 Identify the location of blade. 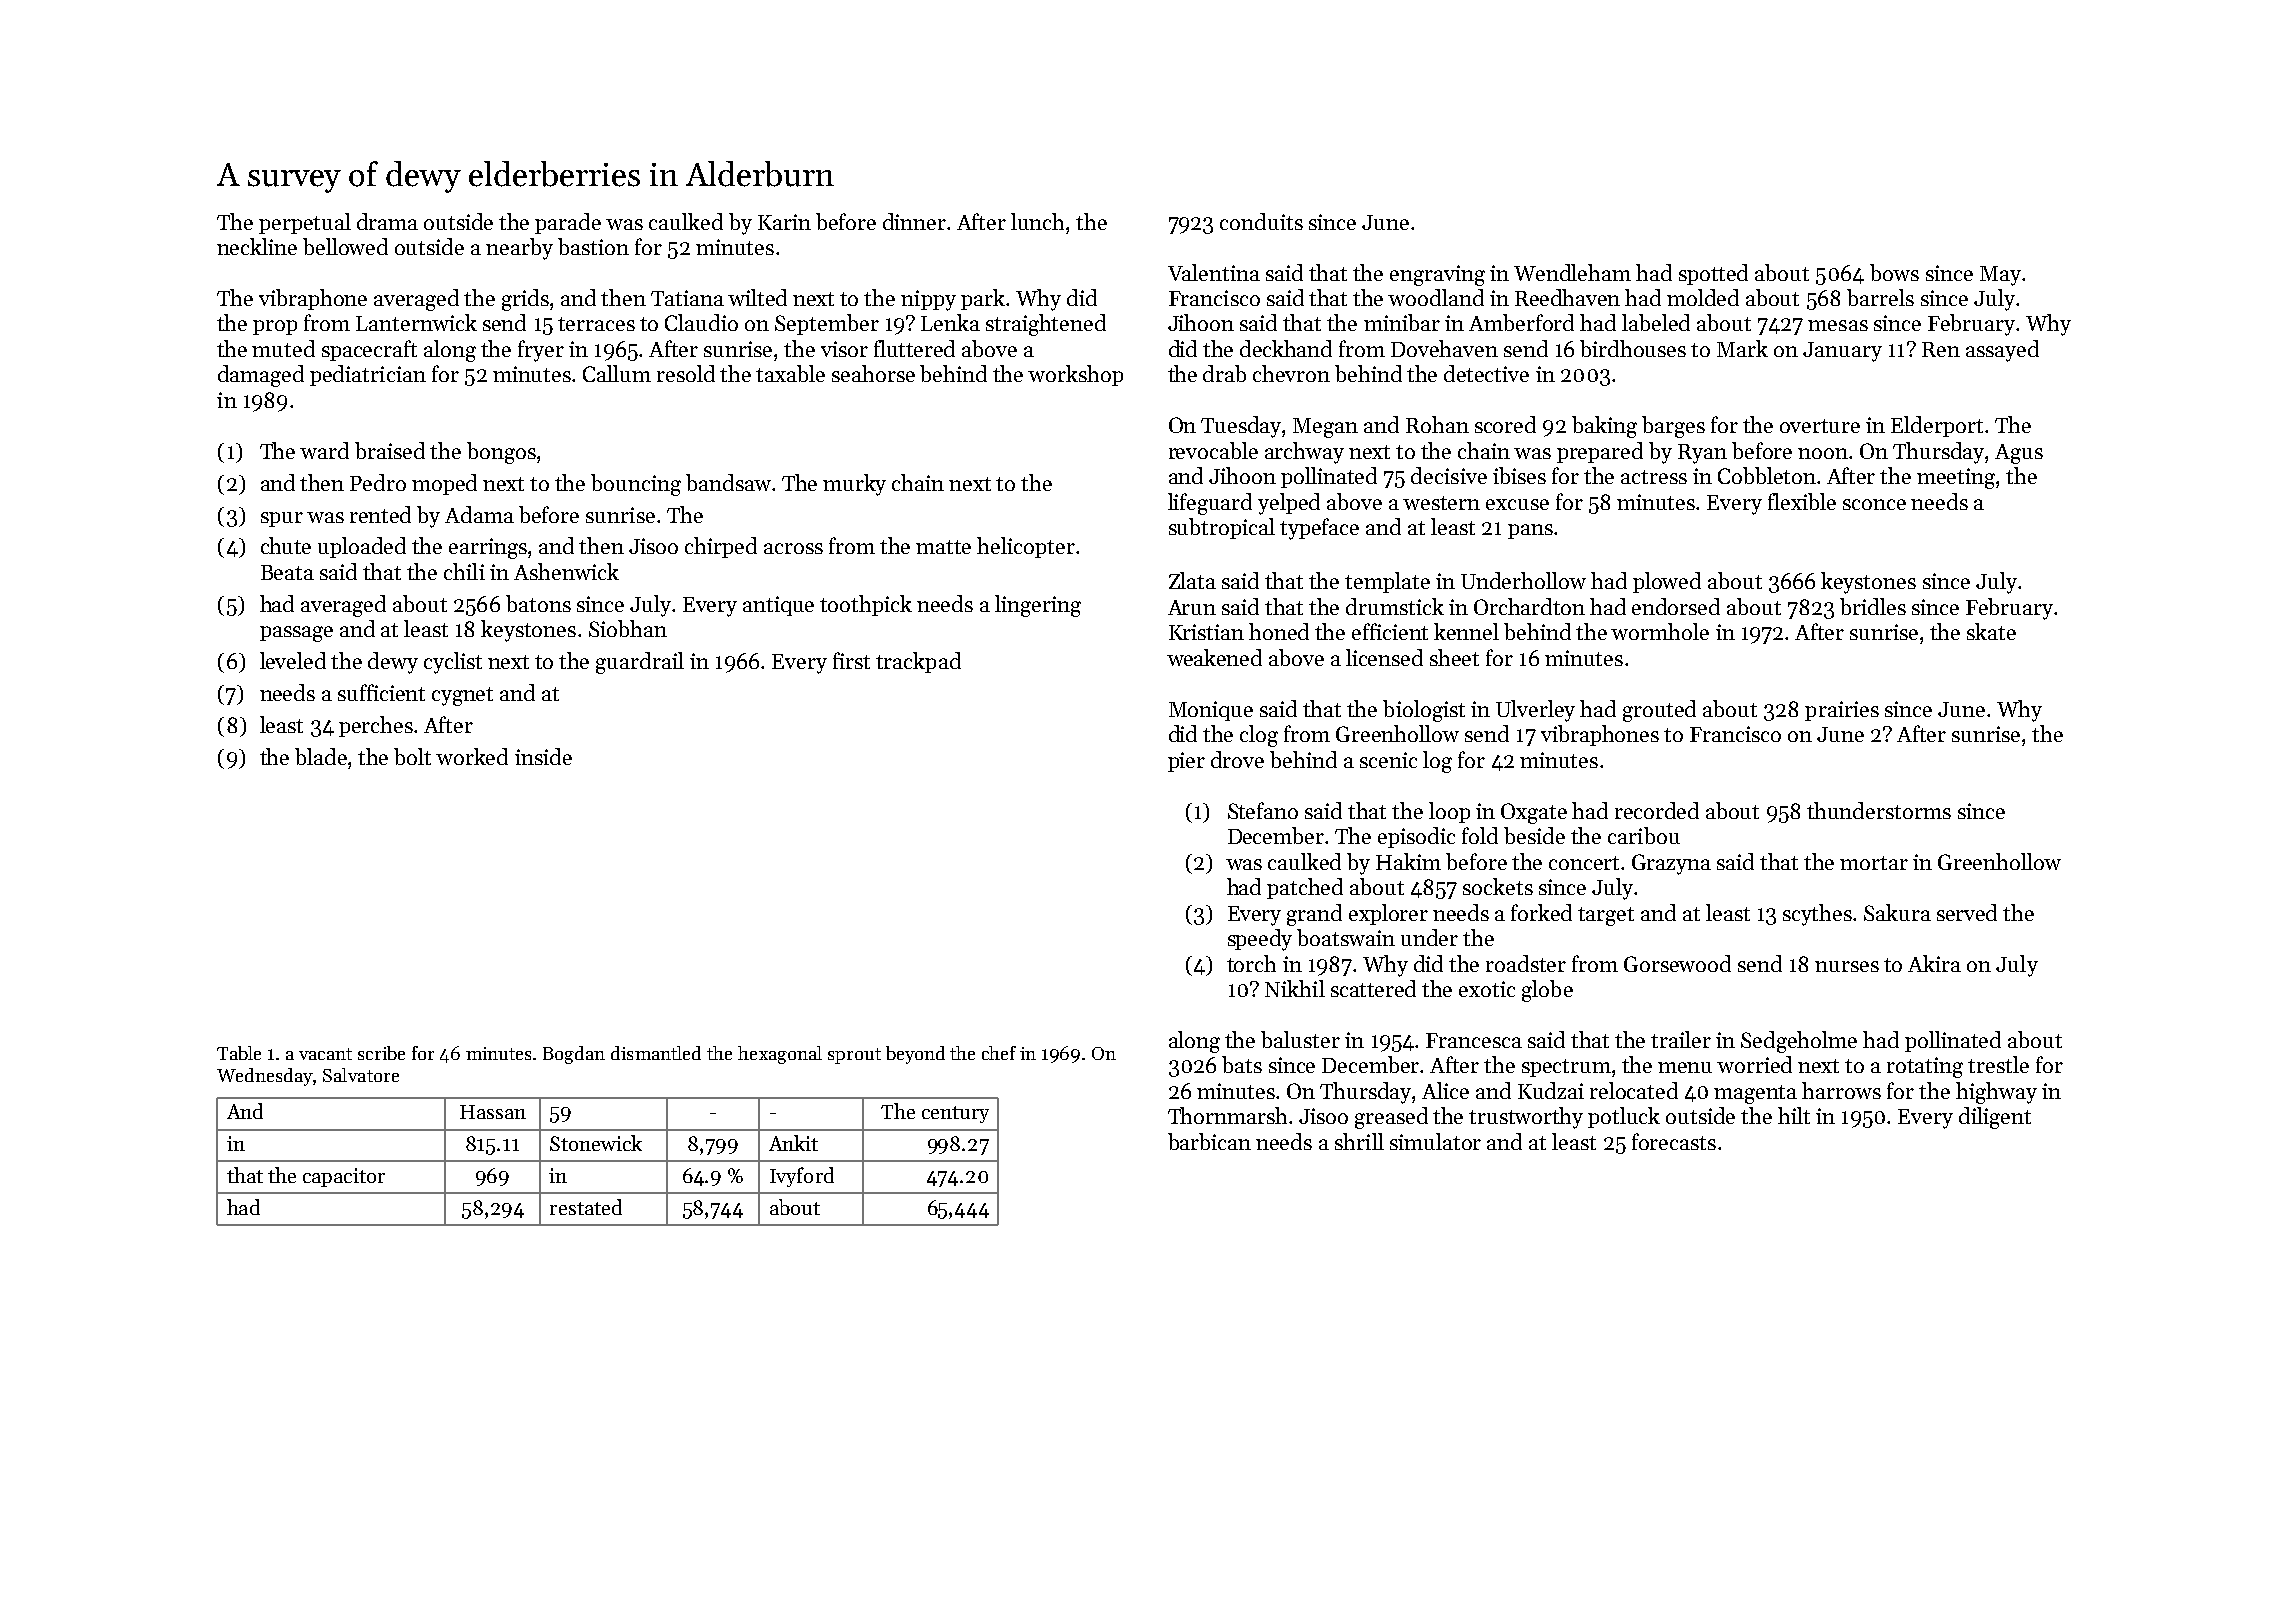
(321, 756).
